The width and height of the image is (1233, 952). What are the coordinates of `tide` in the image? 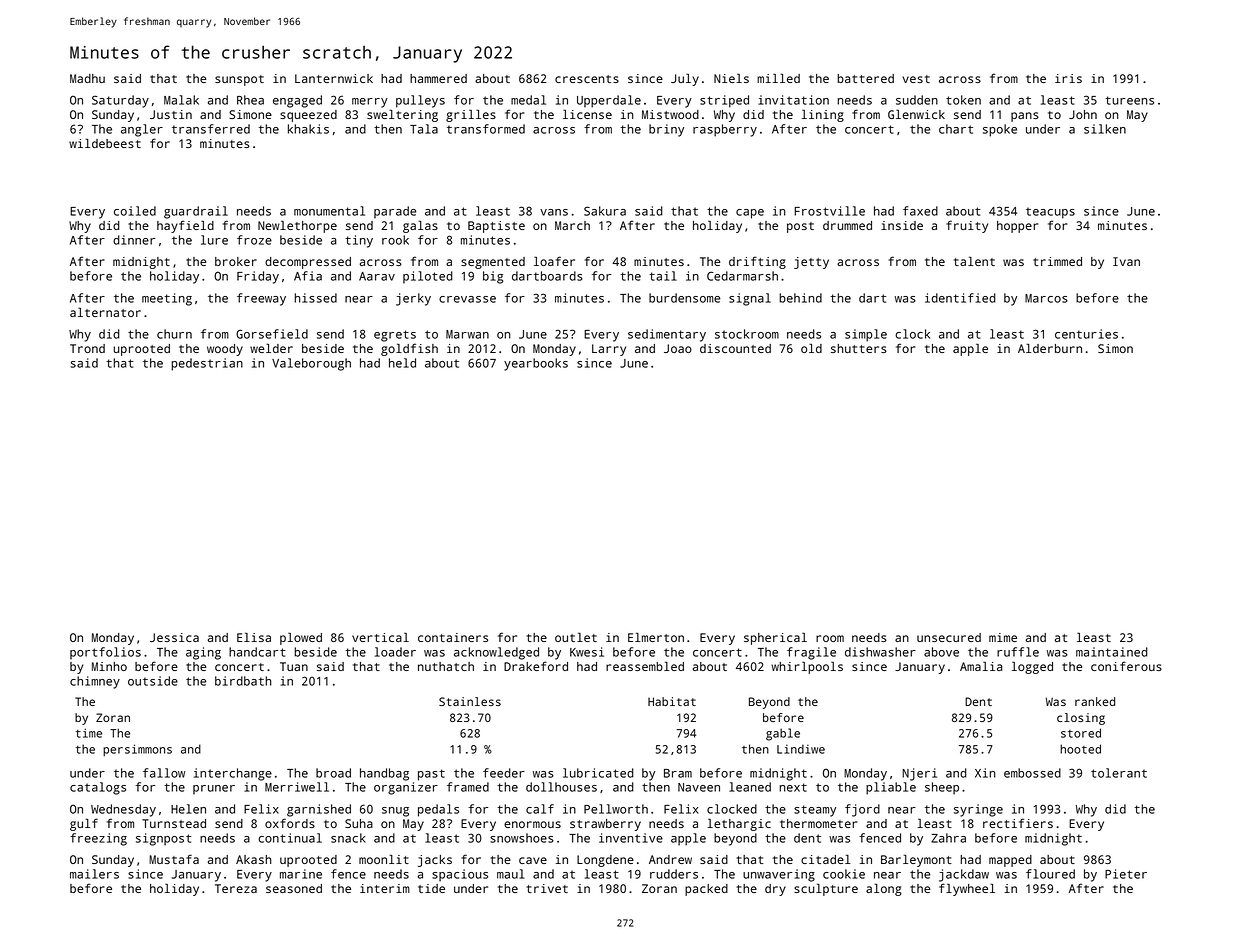 It's located at (431, 888).
